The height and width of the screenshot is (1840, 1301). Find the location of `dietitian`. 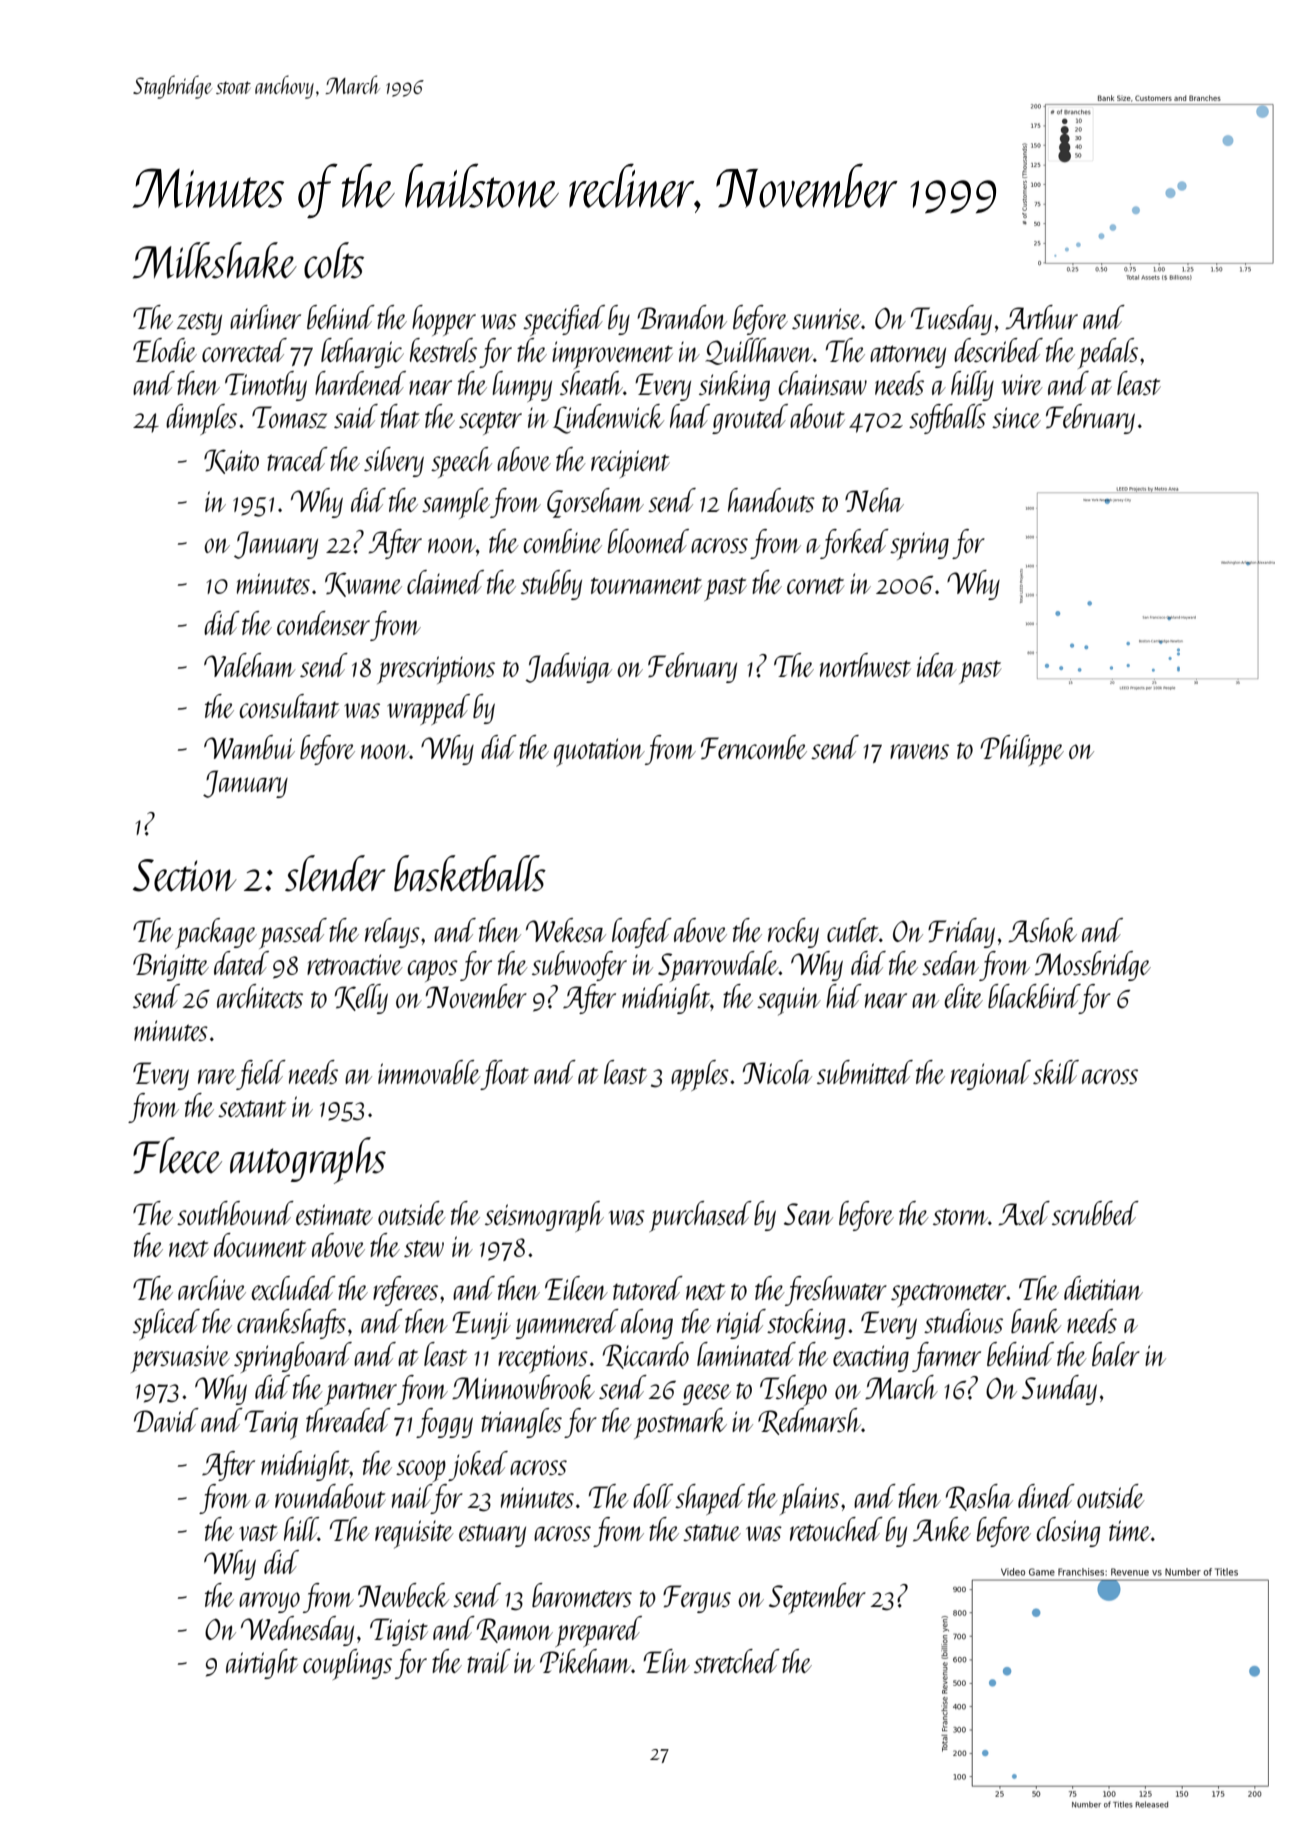

dietitian is located at coordinates (1103, 1288).
